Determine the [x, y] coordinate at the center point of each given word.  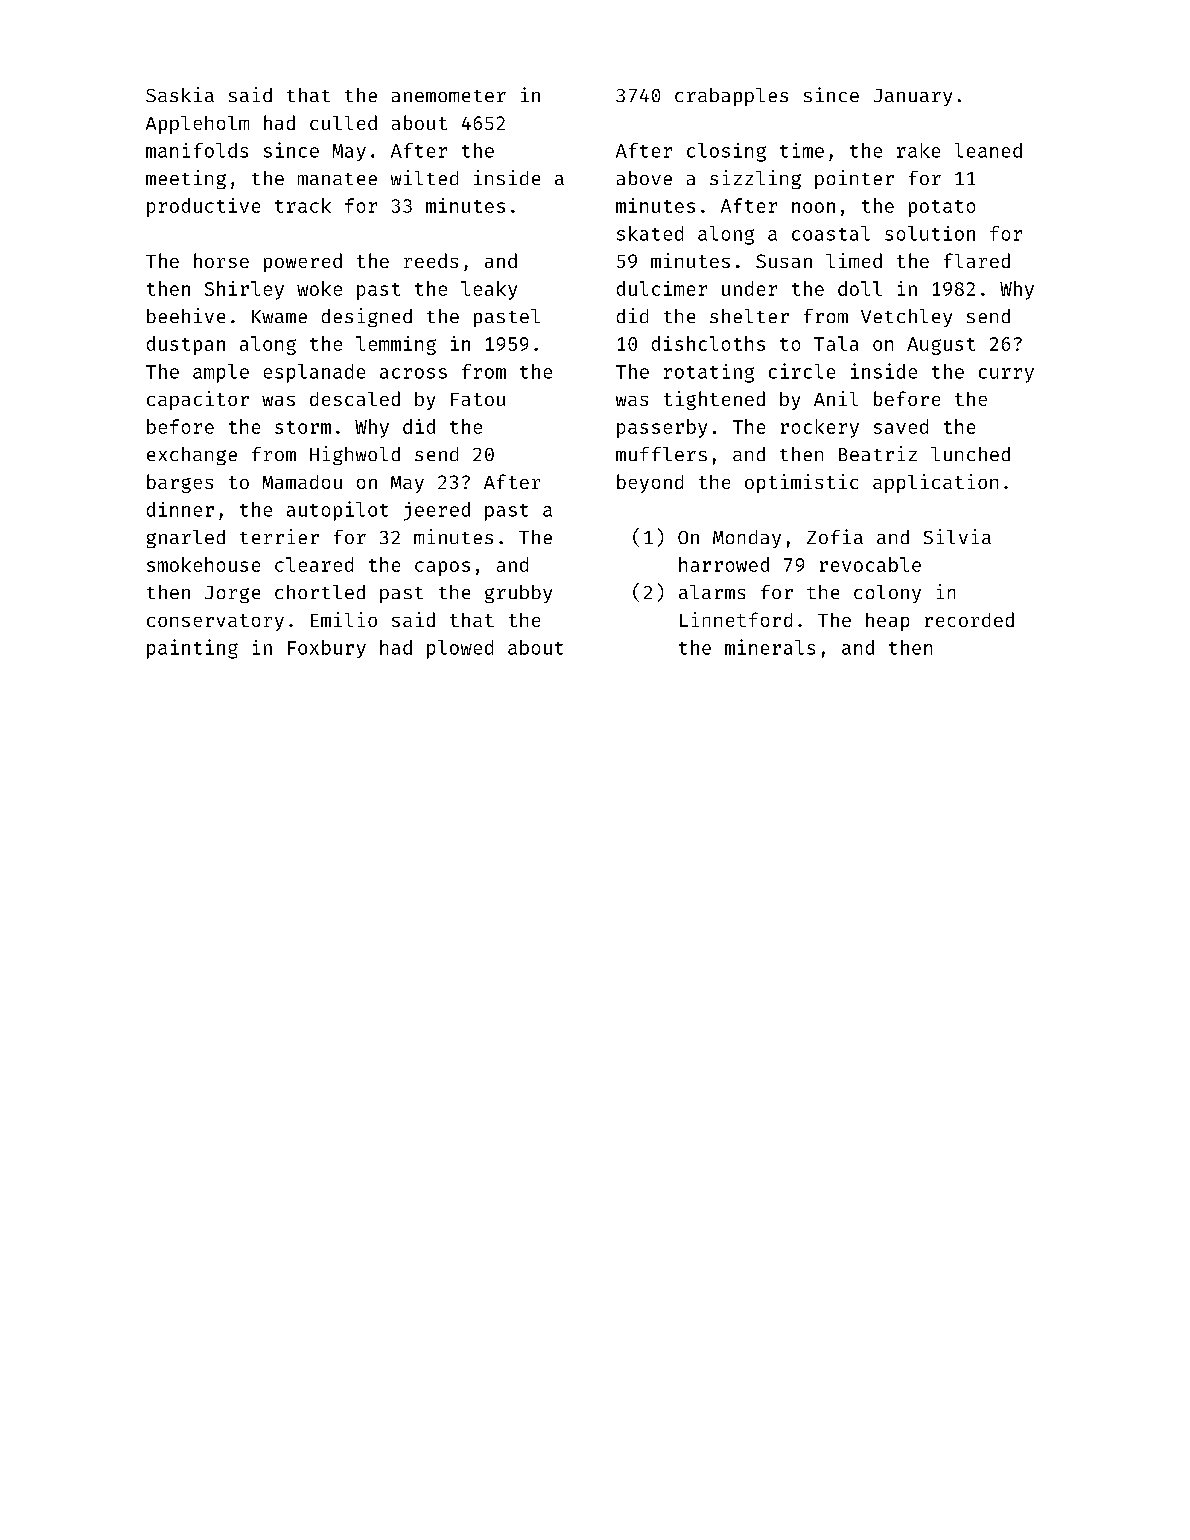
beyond [650, 483]
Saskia [180, 94]
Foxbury [327, 649]
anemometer [449, 96]
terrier [279, 536]
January [913, 97]
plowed [460, 649]
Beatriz [878, 453]
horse [221, 260]
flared [977, 260]
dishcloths [708, 343]
